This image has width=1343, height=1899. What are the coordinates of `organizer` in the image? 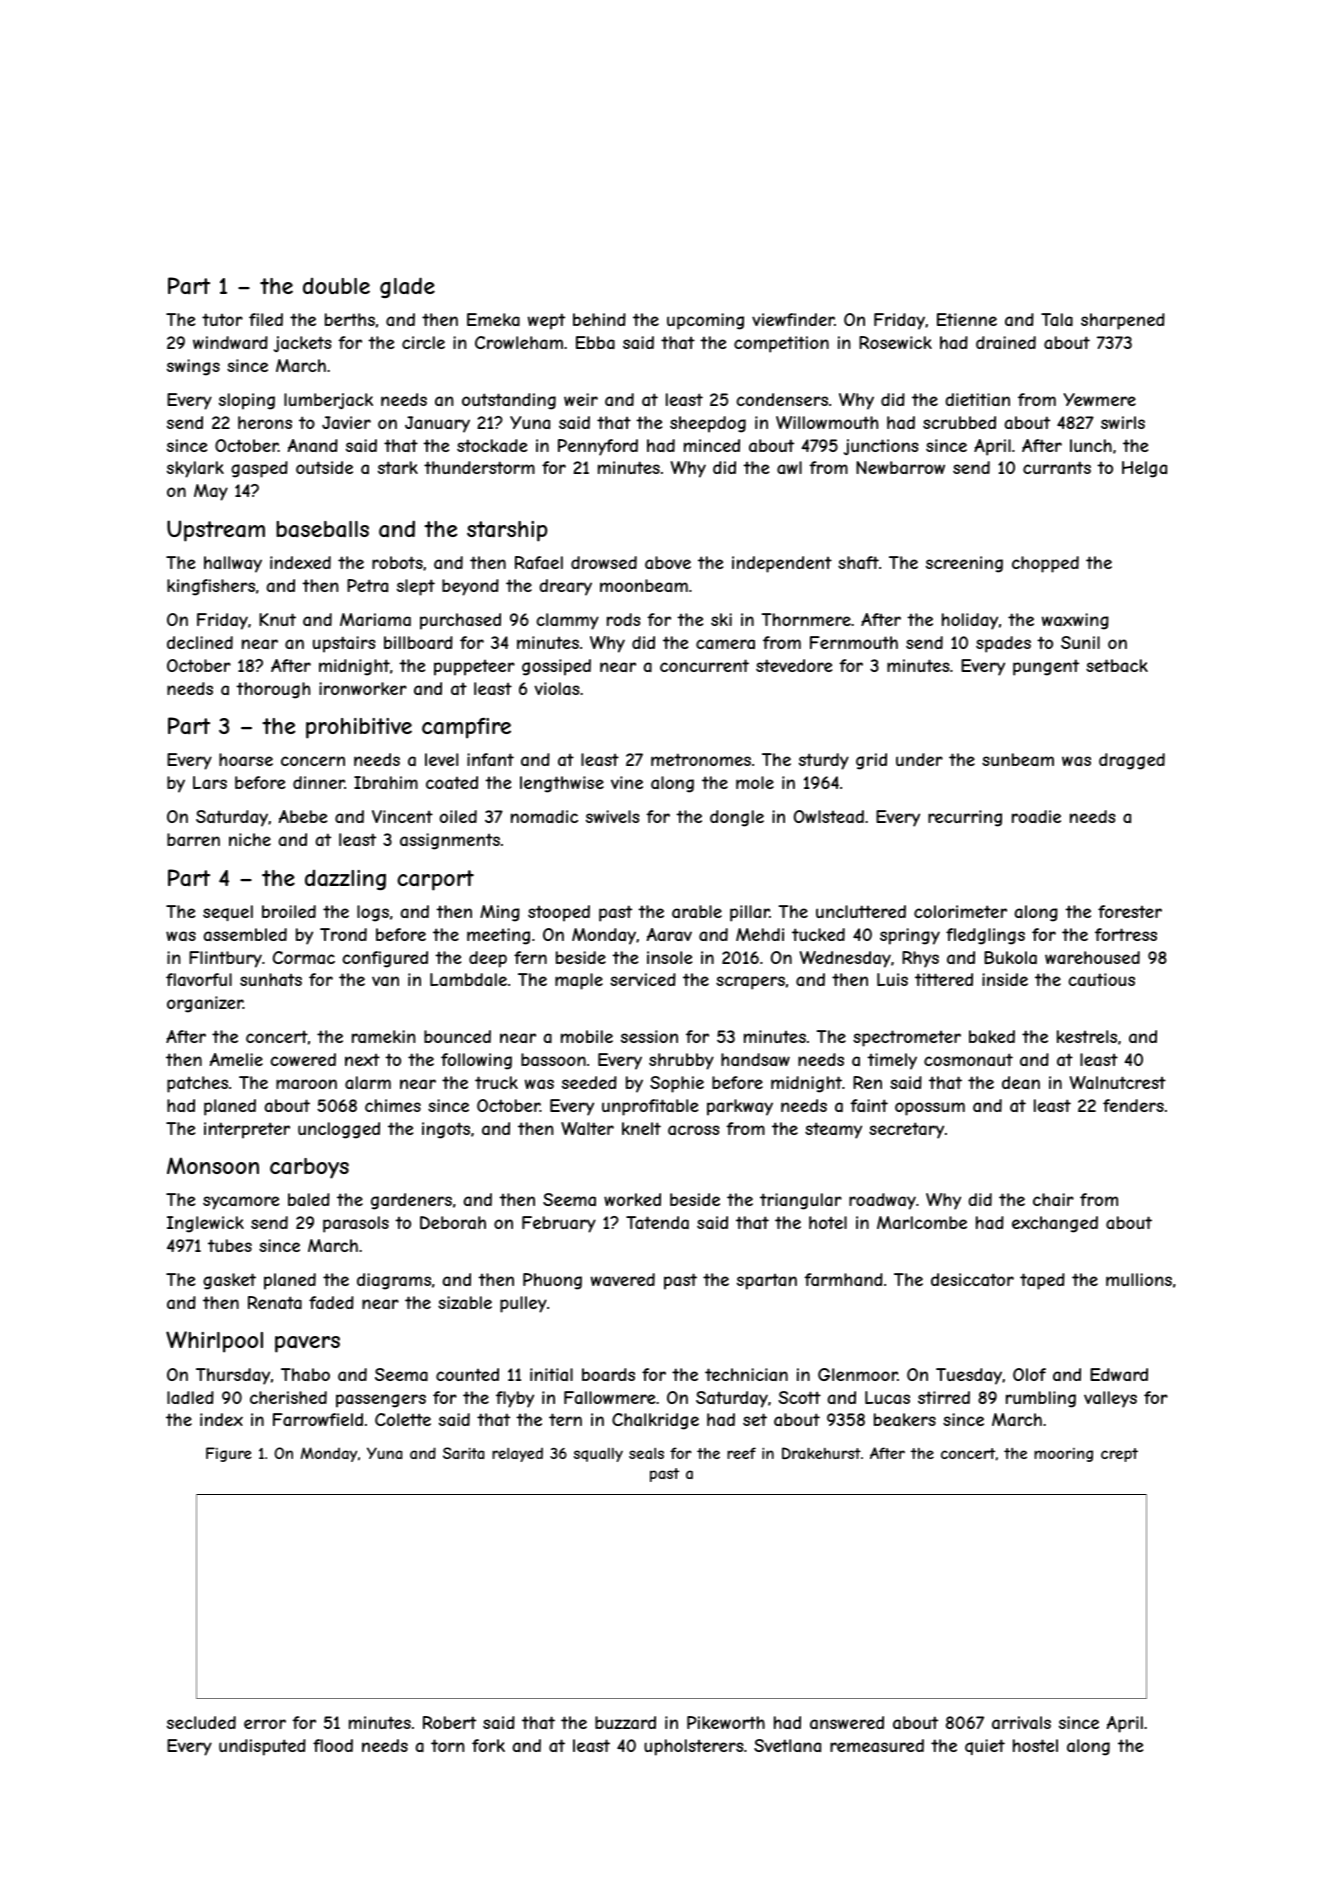 It's located at (205, 1004).
